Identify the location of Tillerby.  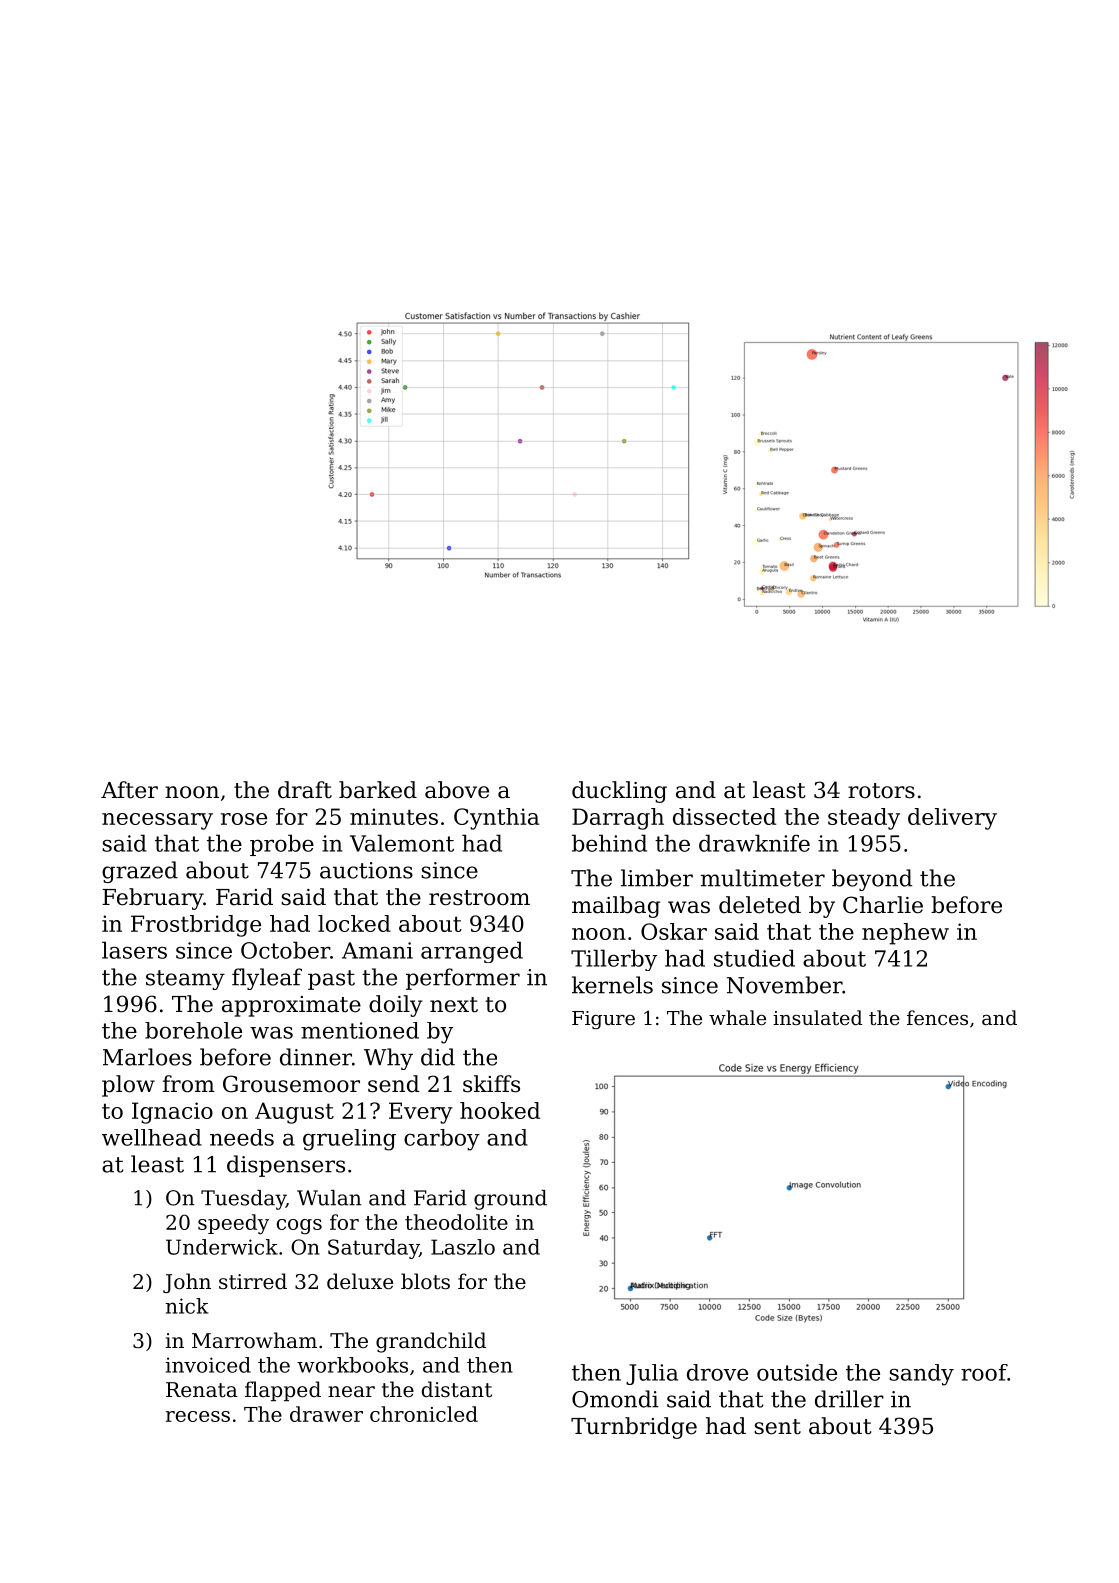
(614, 960).
